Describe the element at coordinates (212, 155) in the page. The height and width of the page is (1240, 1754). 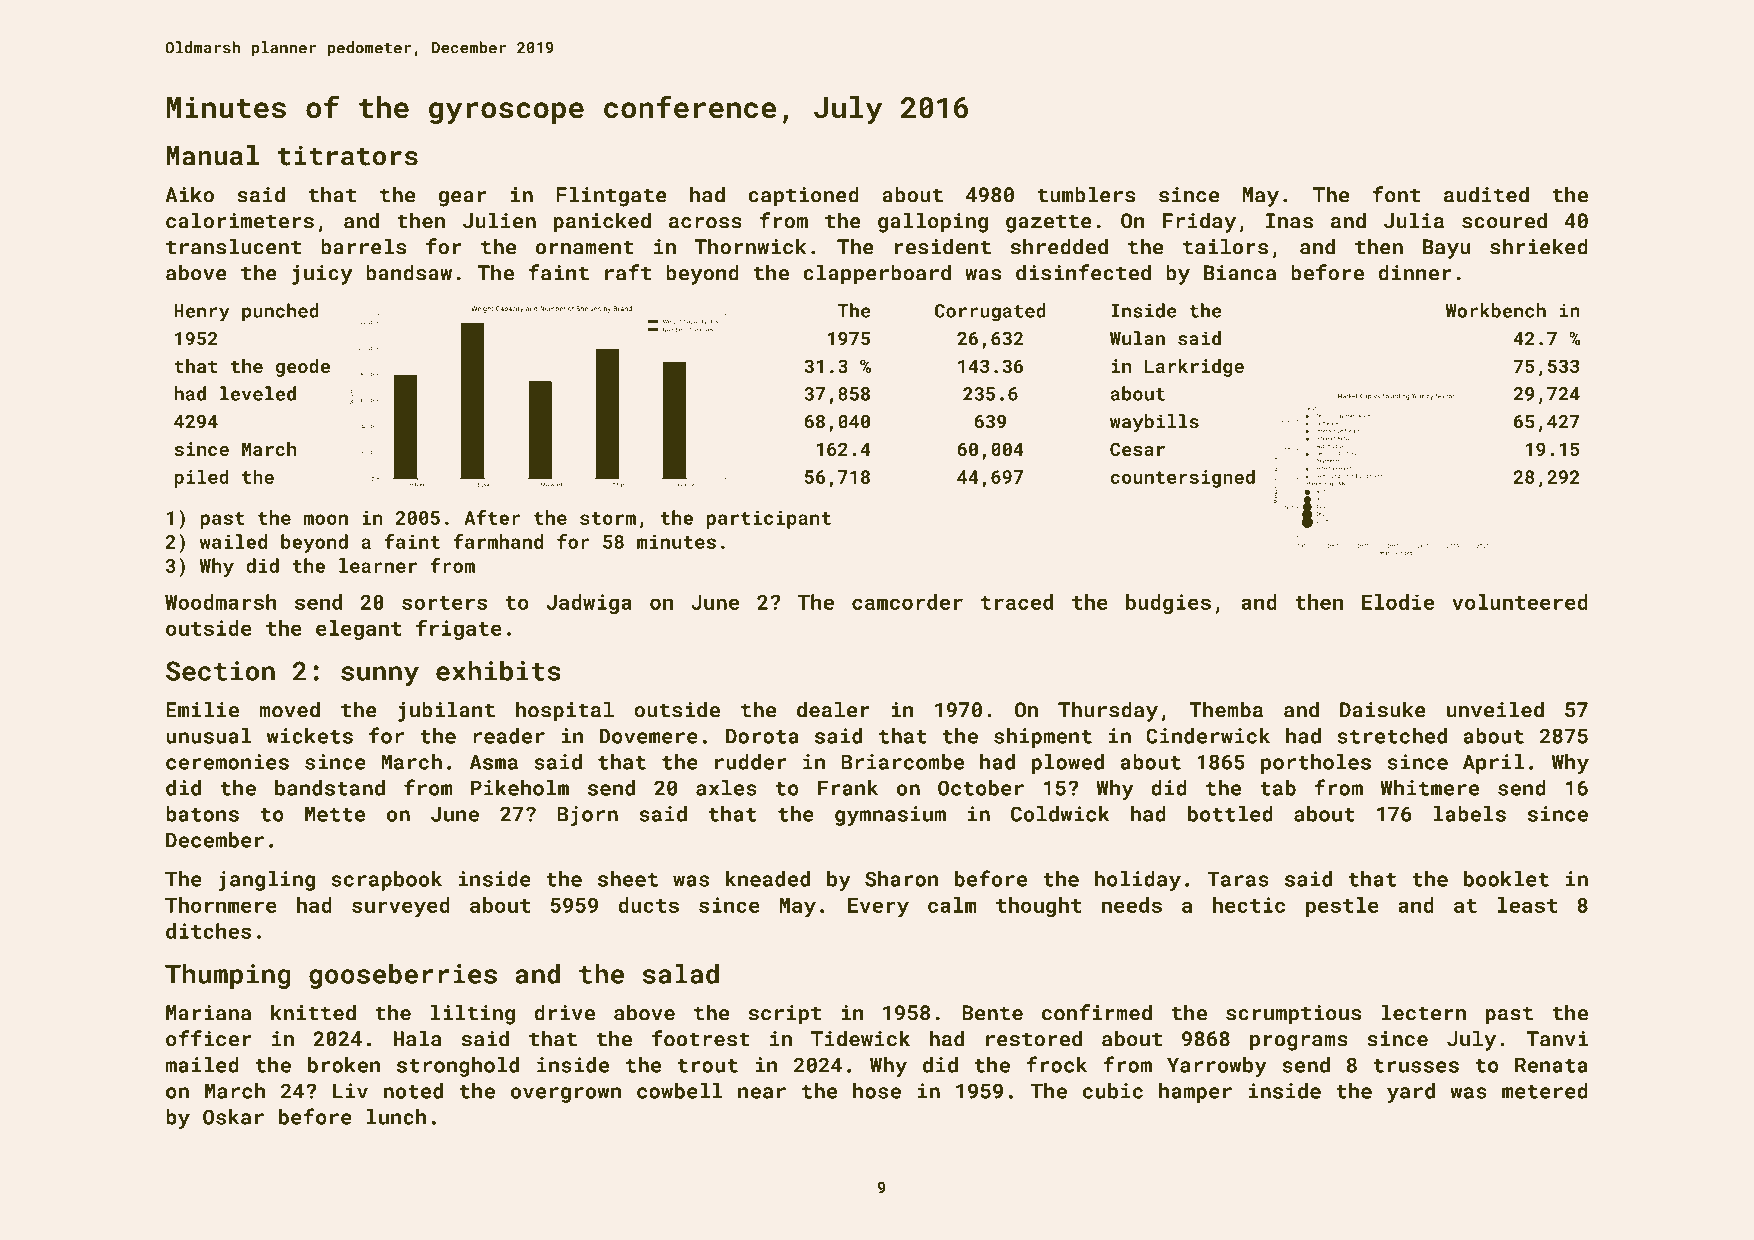
I see `Manual` at that location.
